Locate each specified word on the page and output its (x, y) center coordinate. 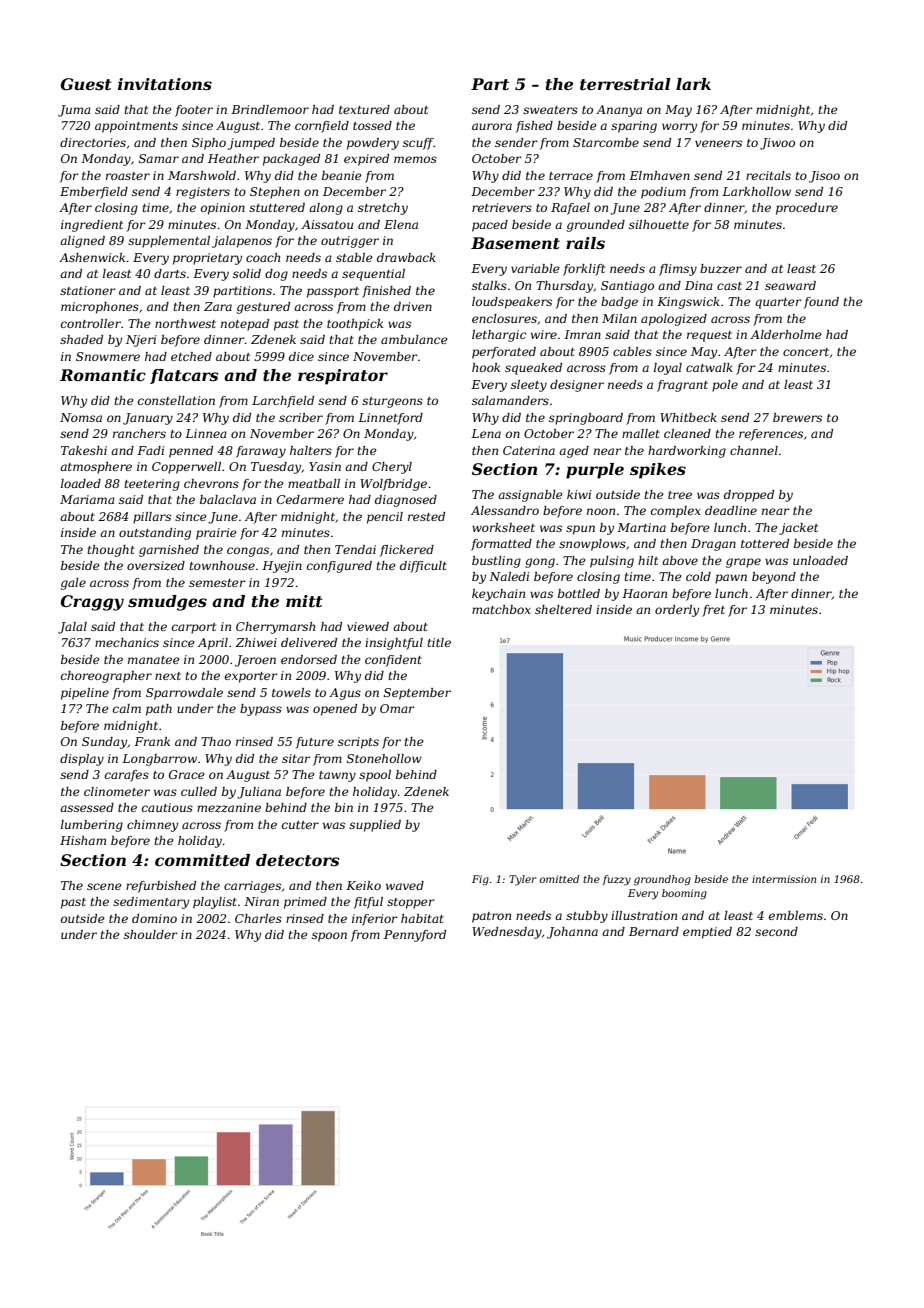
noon (601, 511)
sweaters (550, 110)
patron (491, 917)
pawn (731, 579)
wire (544, 334)
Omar (397, 708)
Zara (218, 306)
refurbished (161, 887)
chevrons (211, 483)
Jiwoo (777, 144)
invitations (165, 84)
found (821, 303)
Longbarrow (159, 760)
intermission (784, 879)
